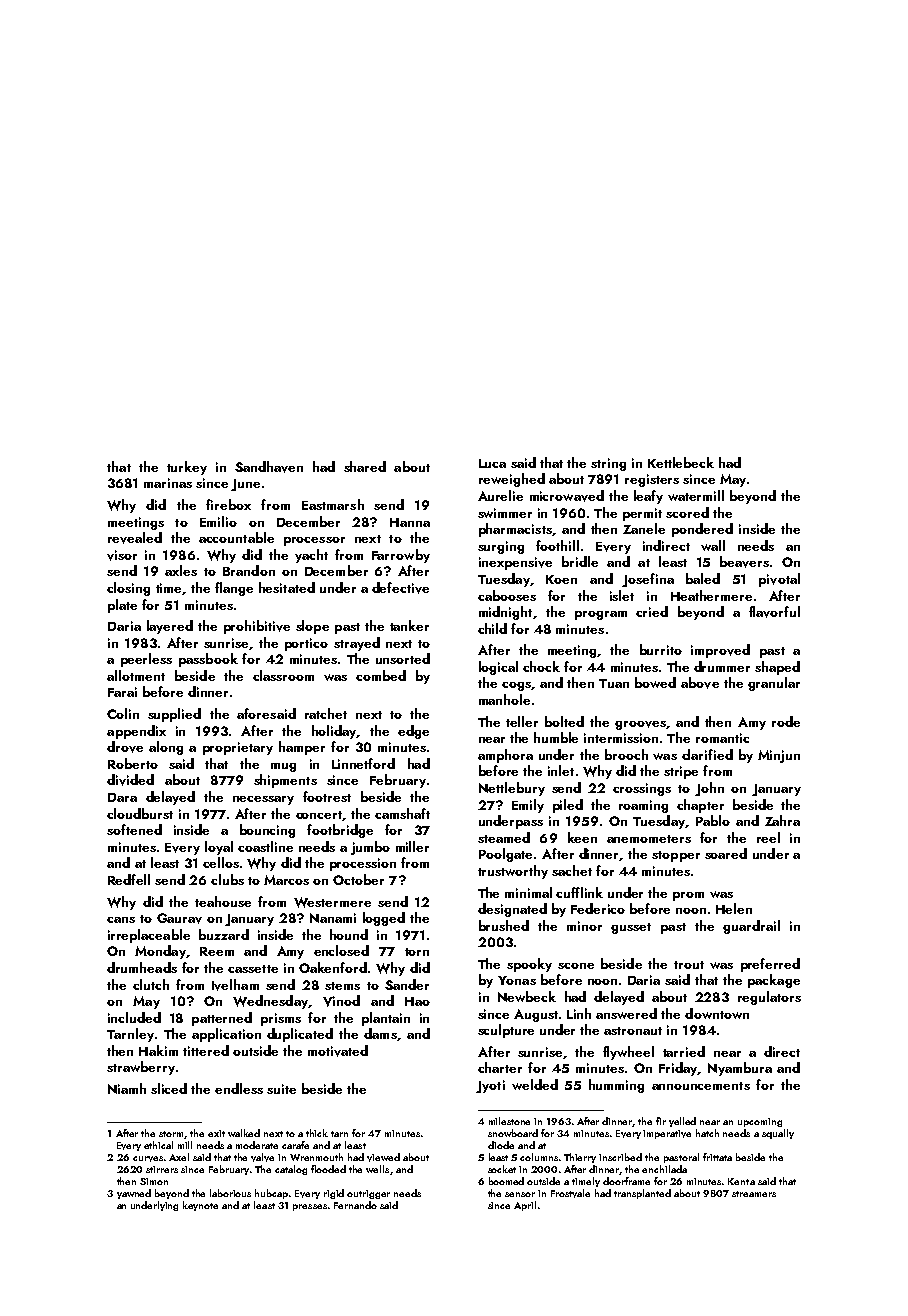 The image size is (908, 1316). I want to click on logged, so click(384, 919).
